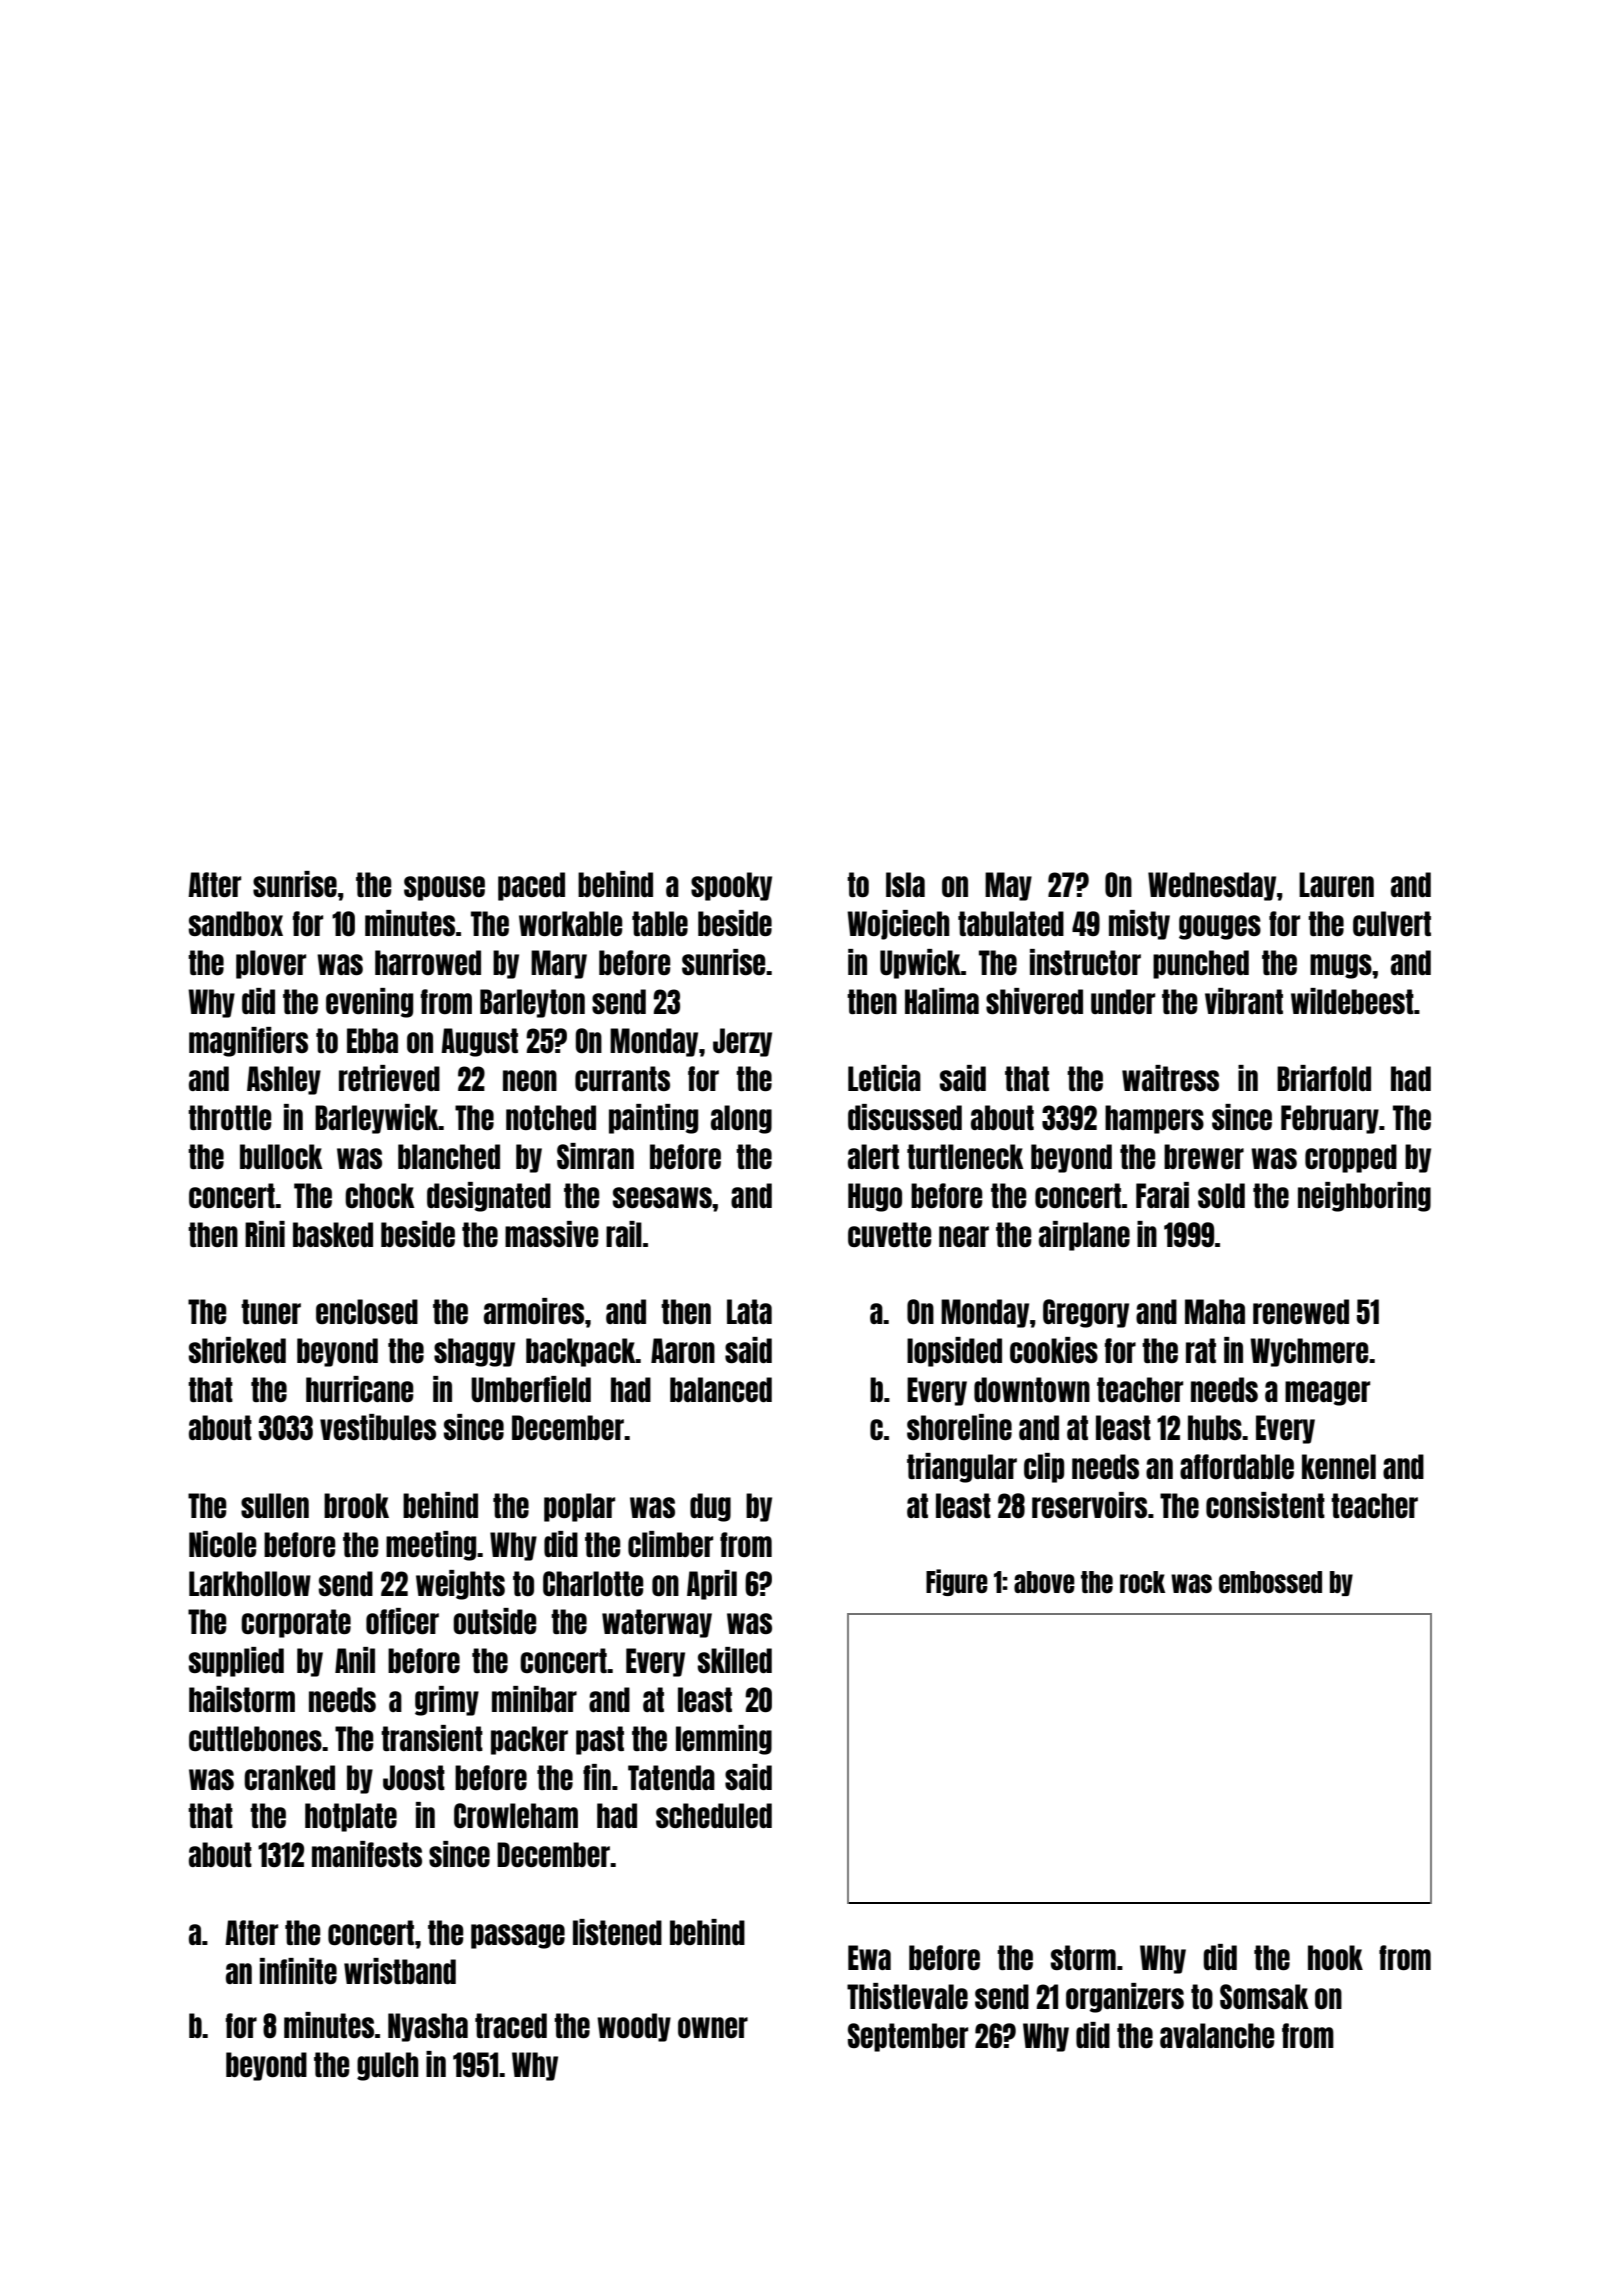  Describe the element at coordinates (1352, 1001) in the page. I see `wildebeest` at that location.
